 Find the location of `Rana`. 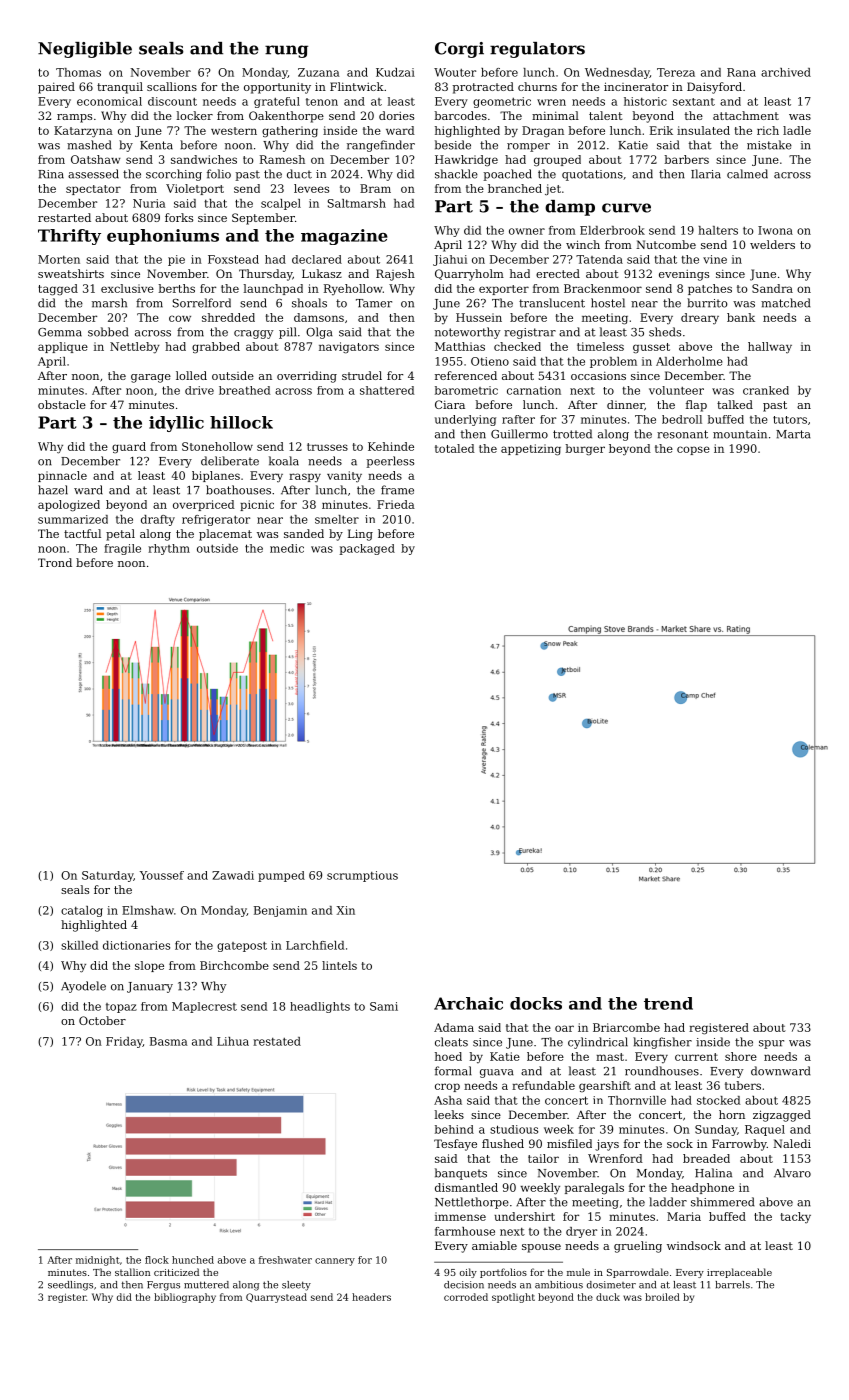

Rana is located at coordinates (741, 72).
